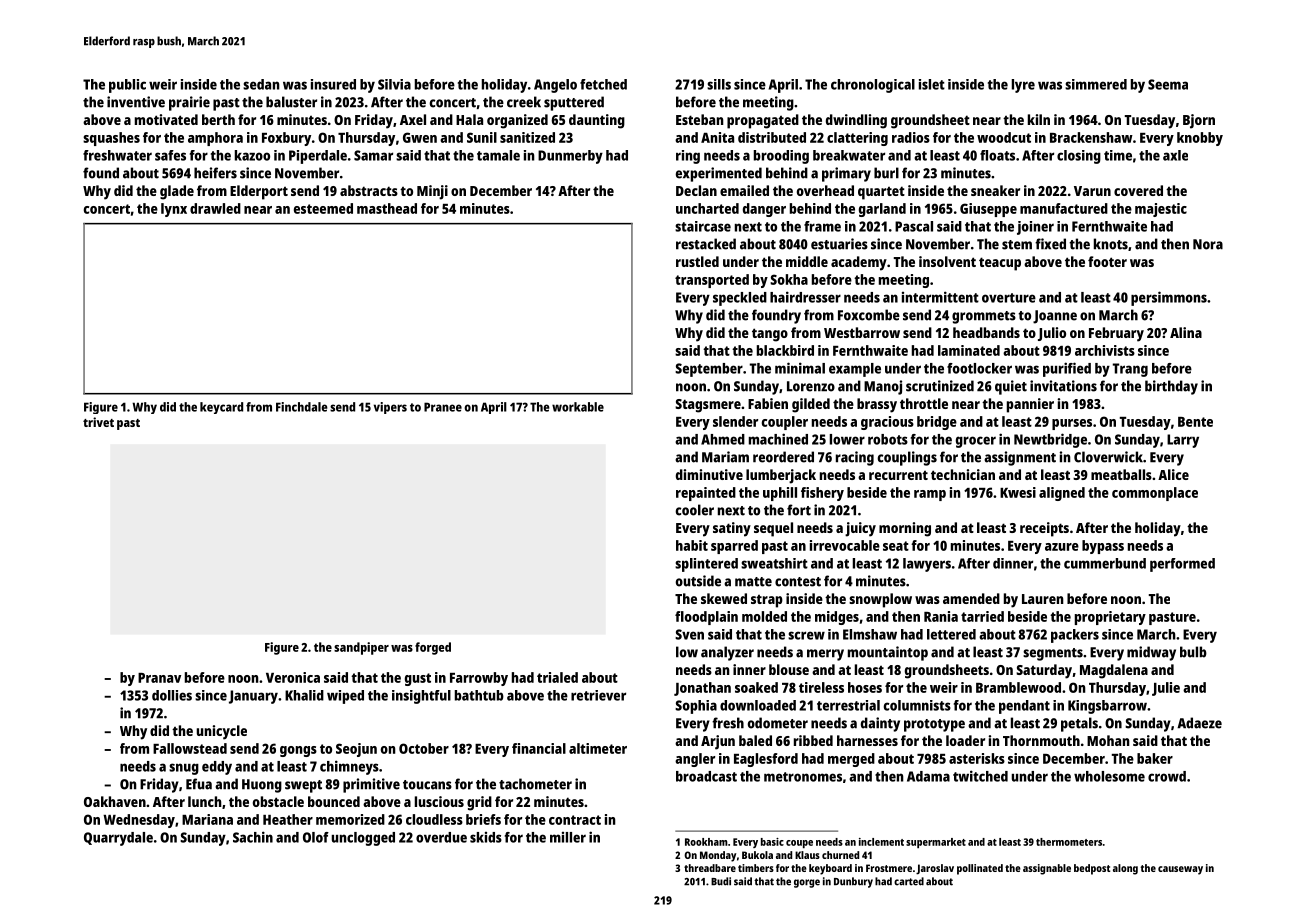 The height and width of the screenshot is (924, 1308). What do you see at coordinates (302, 407) in the screenshot?
I see `Finchdale` at bounding box center [302, 407].
